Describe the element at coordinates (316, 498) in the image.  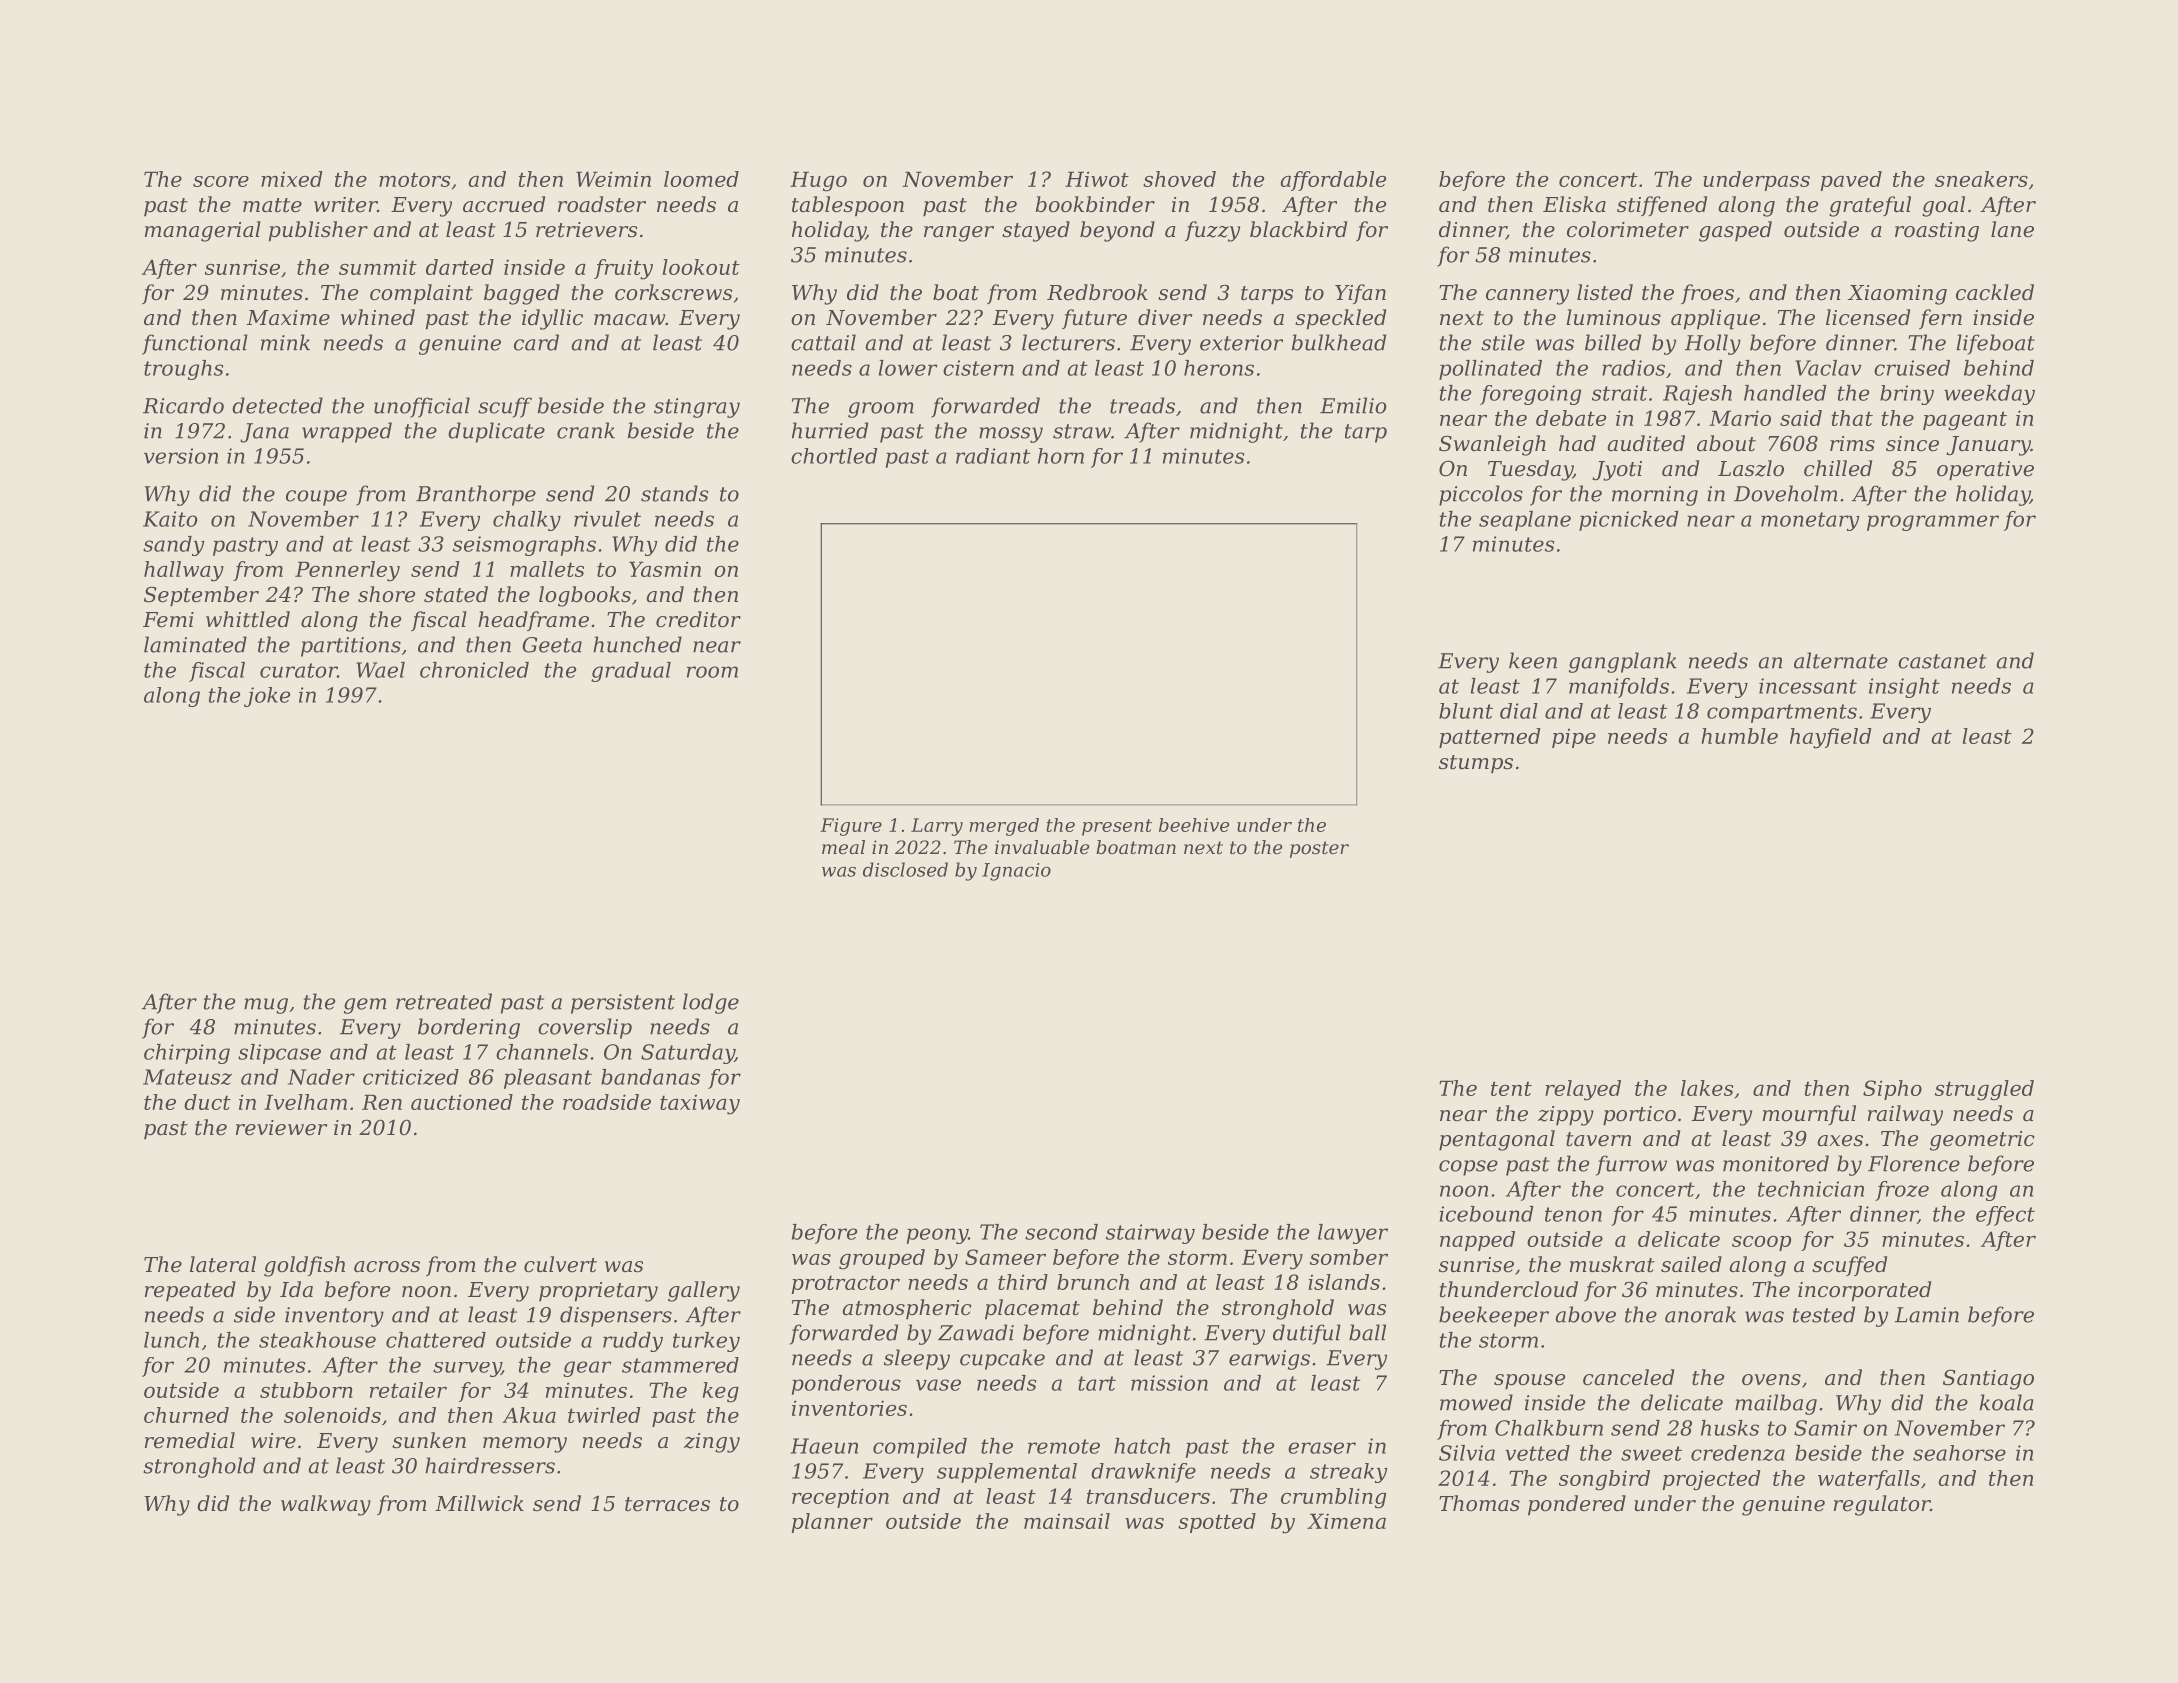
I see `coupe` at that location.
